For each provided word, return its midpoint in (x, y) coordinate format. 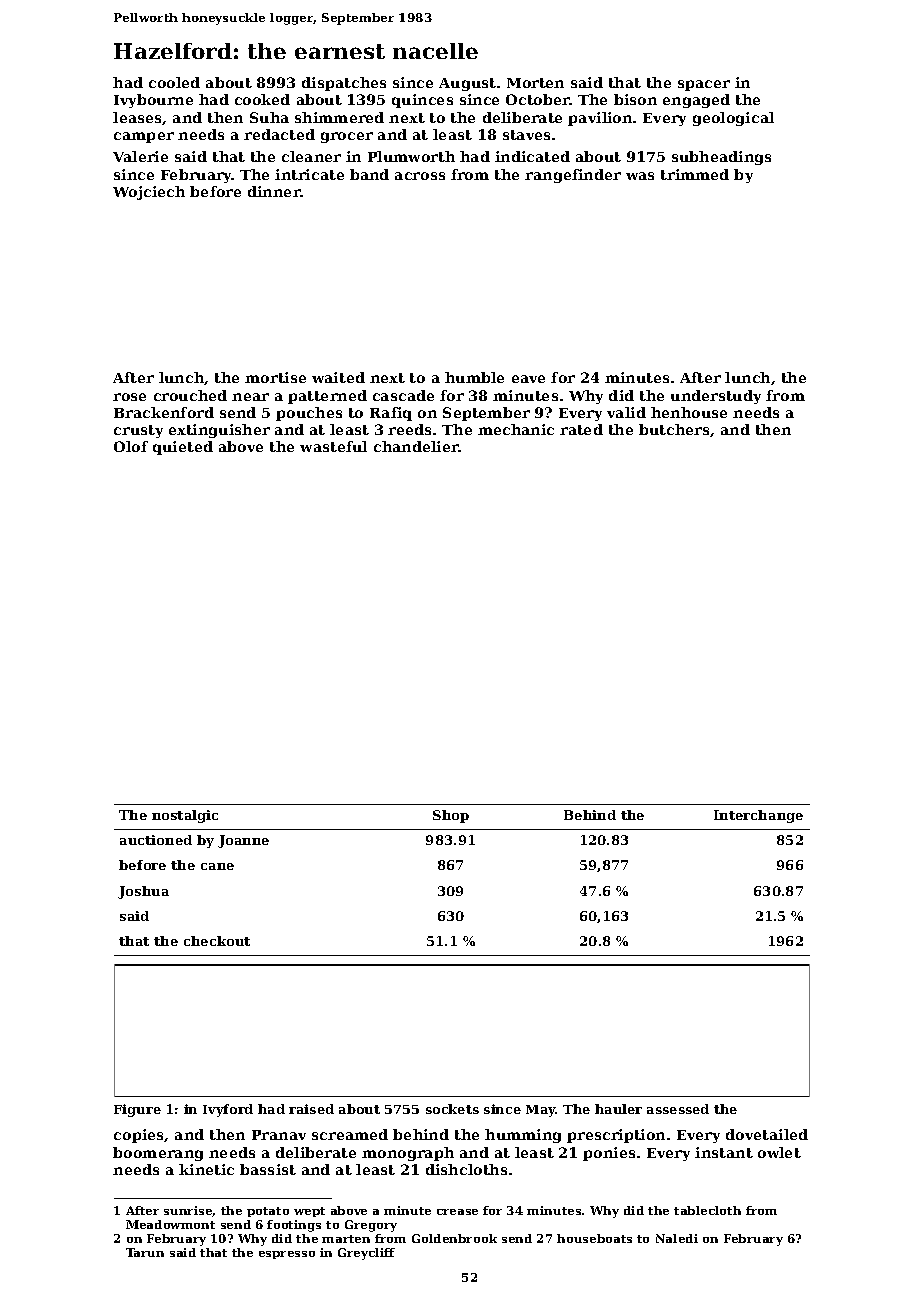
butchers (674, 429)
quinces (422, 101)
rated (581, 429)
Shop (451, 816)
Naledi (677, 1238)
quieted (183, 448)
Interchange (758, 816)
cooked (262, 99)
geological (733, 119)
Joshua (143, 892)
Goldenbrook (454, 1238)
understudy (716, 397)
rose (129, 397)
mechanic (516, 429)
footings (294, 1226)
